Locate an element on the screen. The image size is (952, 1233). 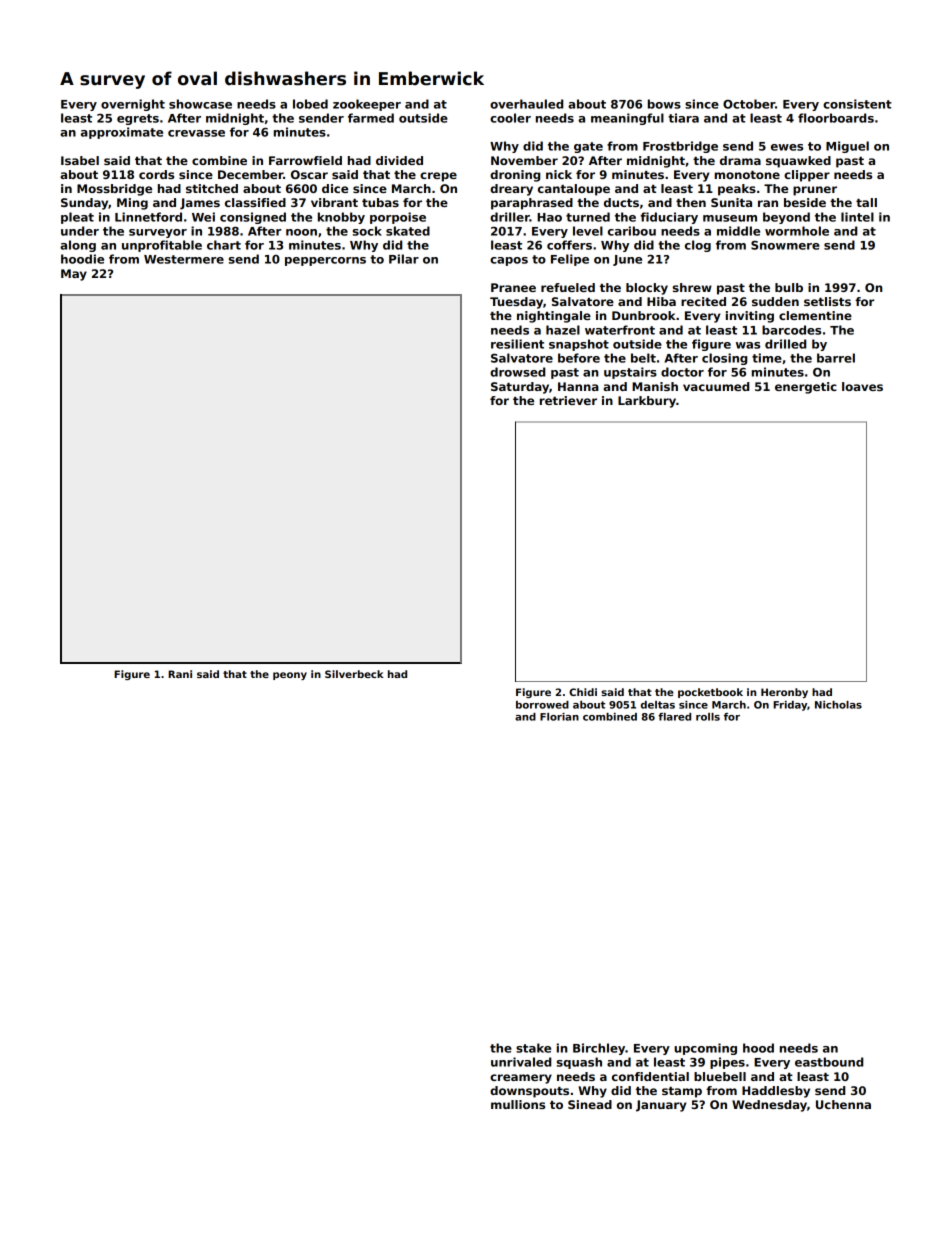
pocketbook is located at coordinates (710, 693).
